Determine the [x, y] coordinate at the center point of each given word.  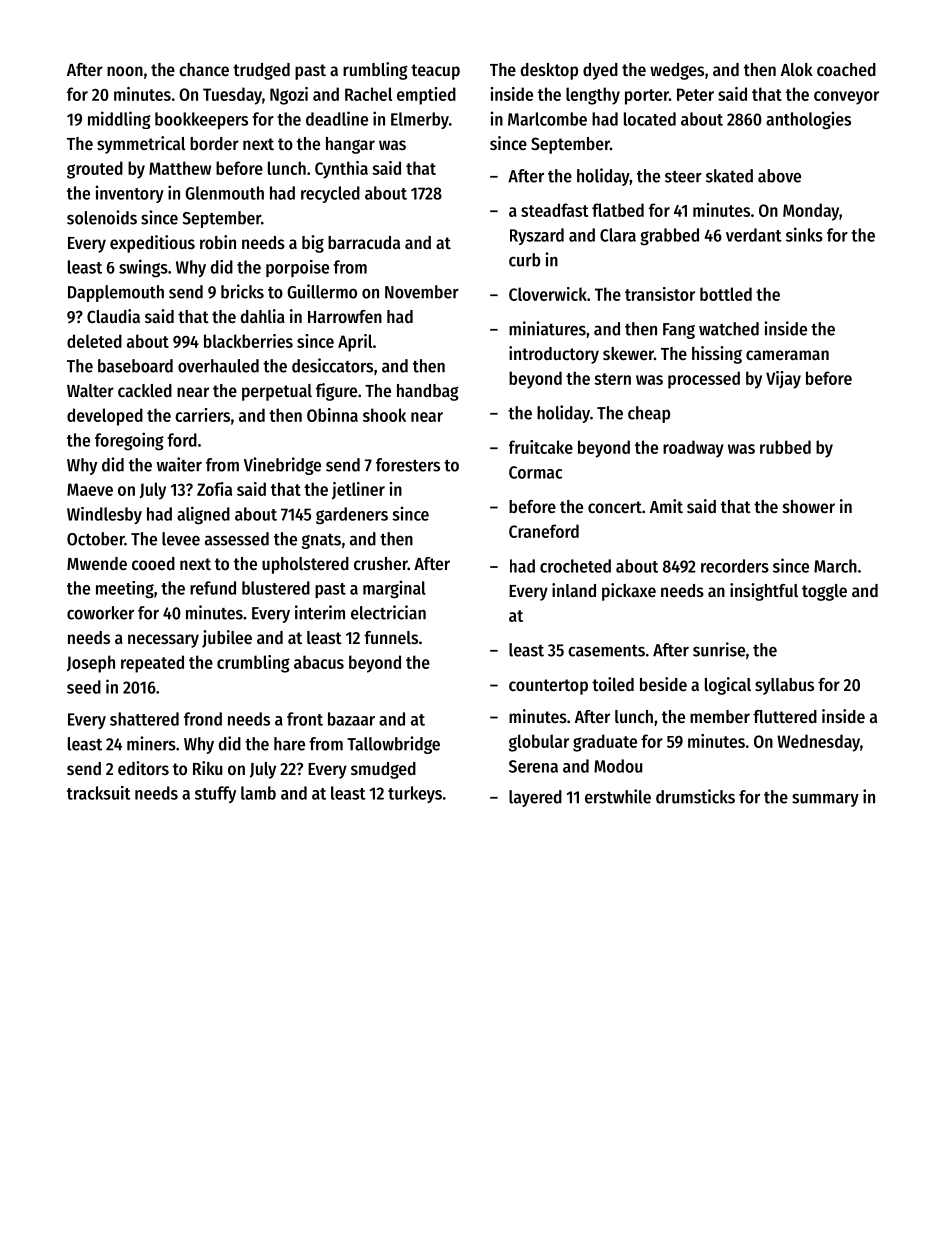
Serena [533, 766]
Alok [797, 69]
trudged [261, 71]
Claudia [113, 316]
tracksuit [99, 793]
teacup [435, 72]
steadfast [555, 210]
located [650, 119]
